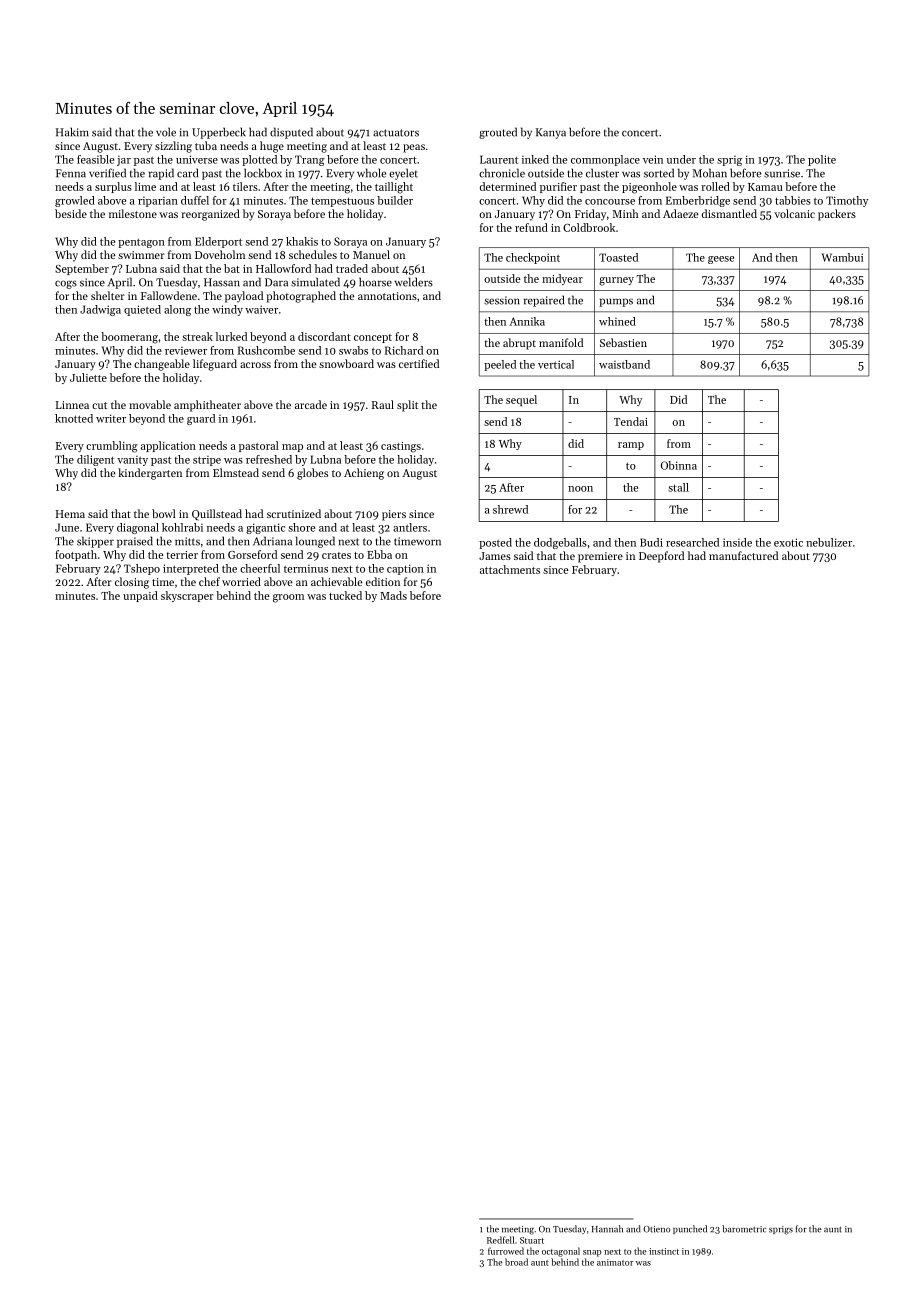  What do you see at coordinates (396, 133) in the screenshot?
I see `actuators` at bounding box center [396, 133].
